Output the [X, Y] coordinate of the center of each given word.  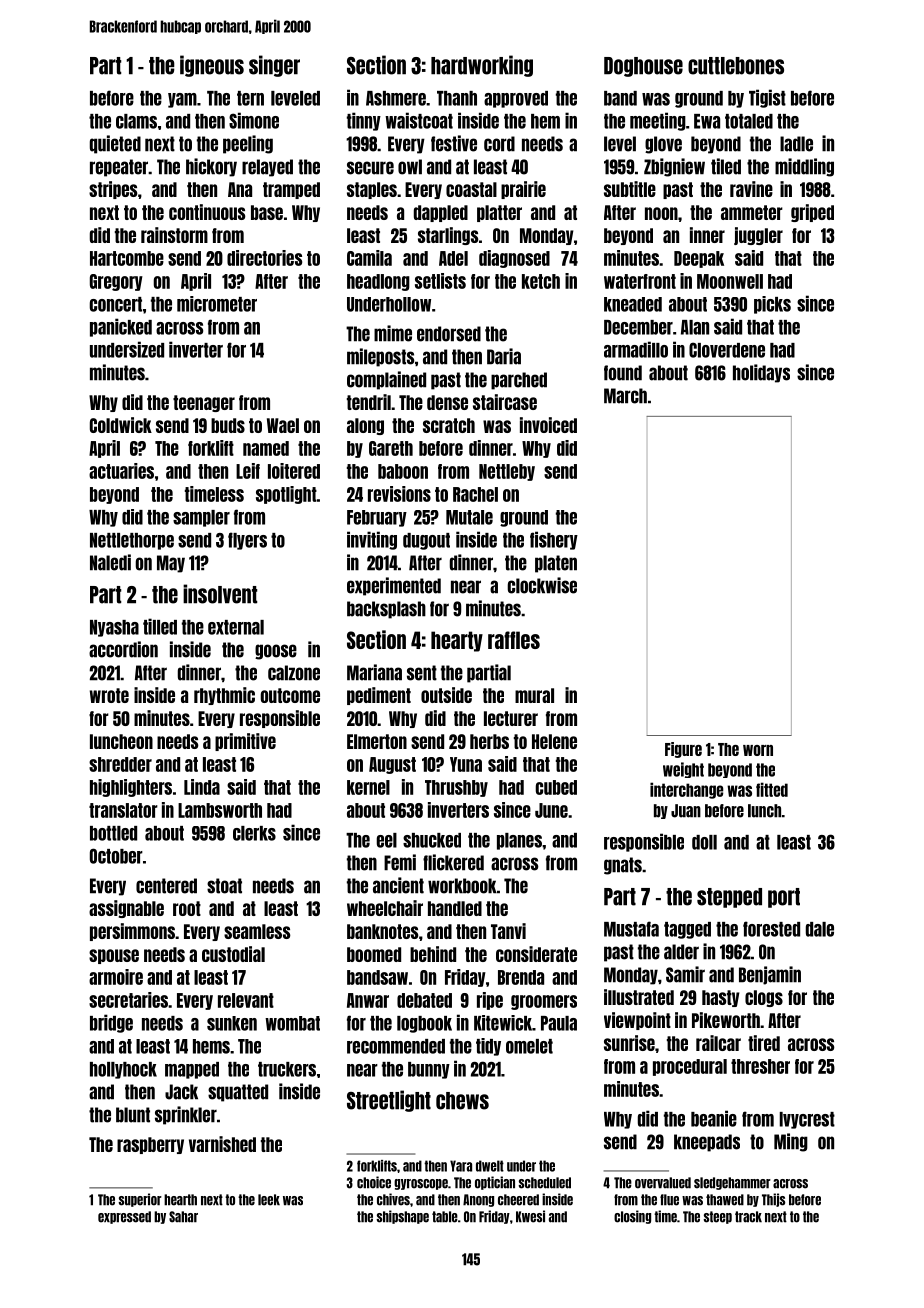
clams [136, 121]
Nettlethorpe [132, 541]
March [625, 396]
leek [269, 1200]
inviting [372, 540]
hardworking [482, 66]
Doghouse [643, 67]
